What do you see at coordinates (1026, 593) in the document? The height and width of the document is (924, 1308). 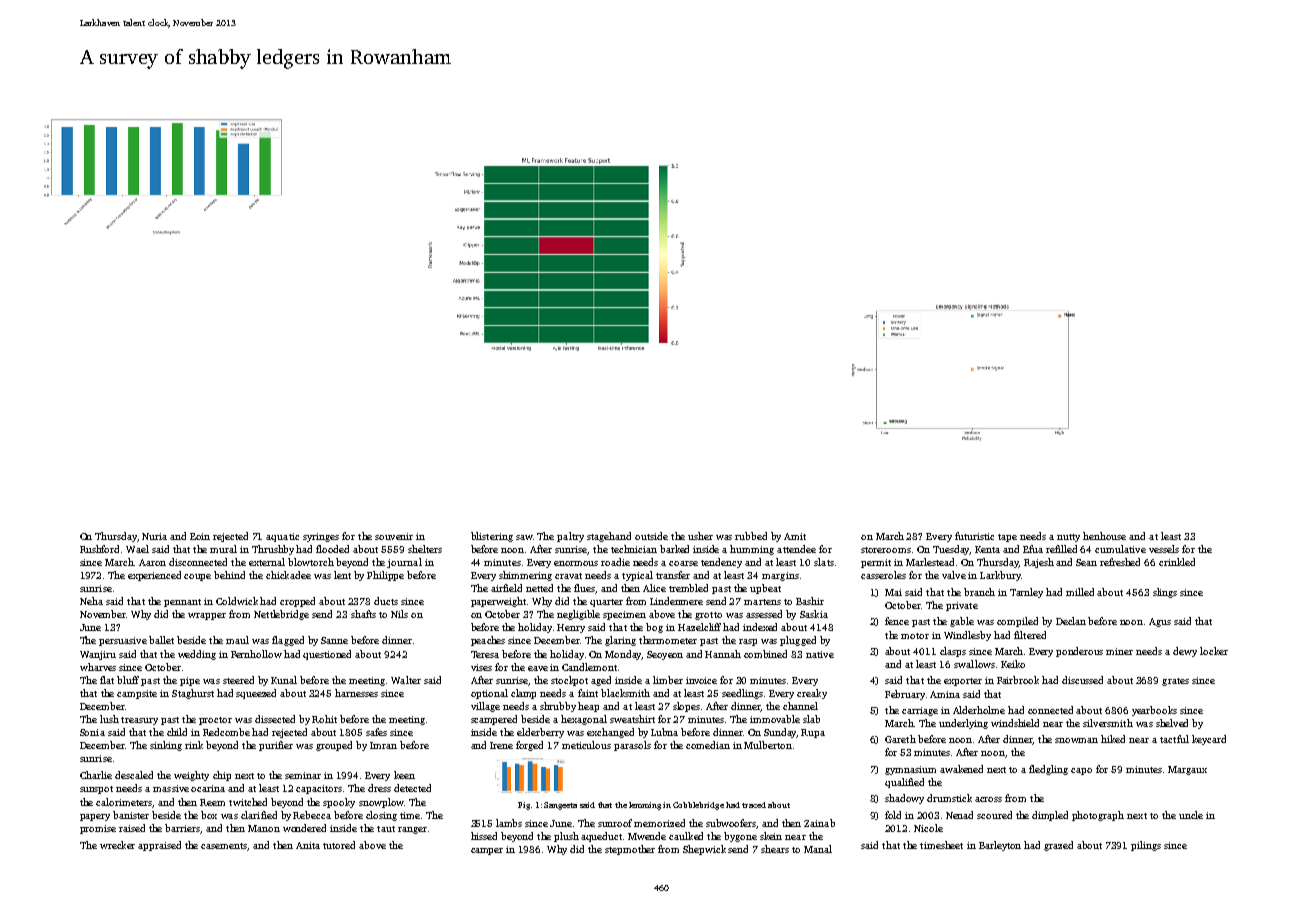 I see `Tarnley` at bounding box center [1026, 593].
